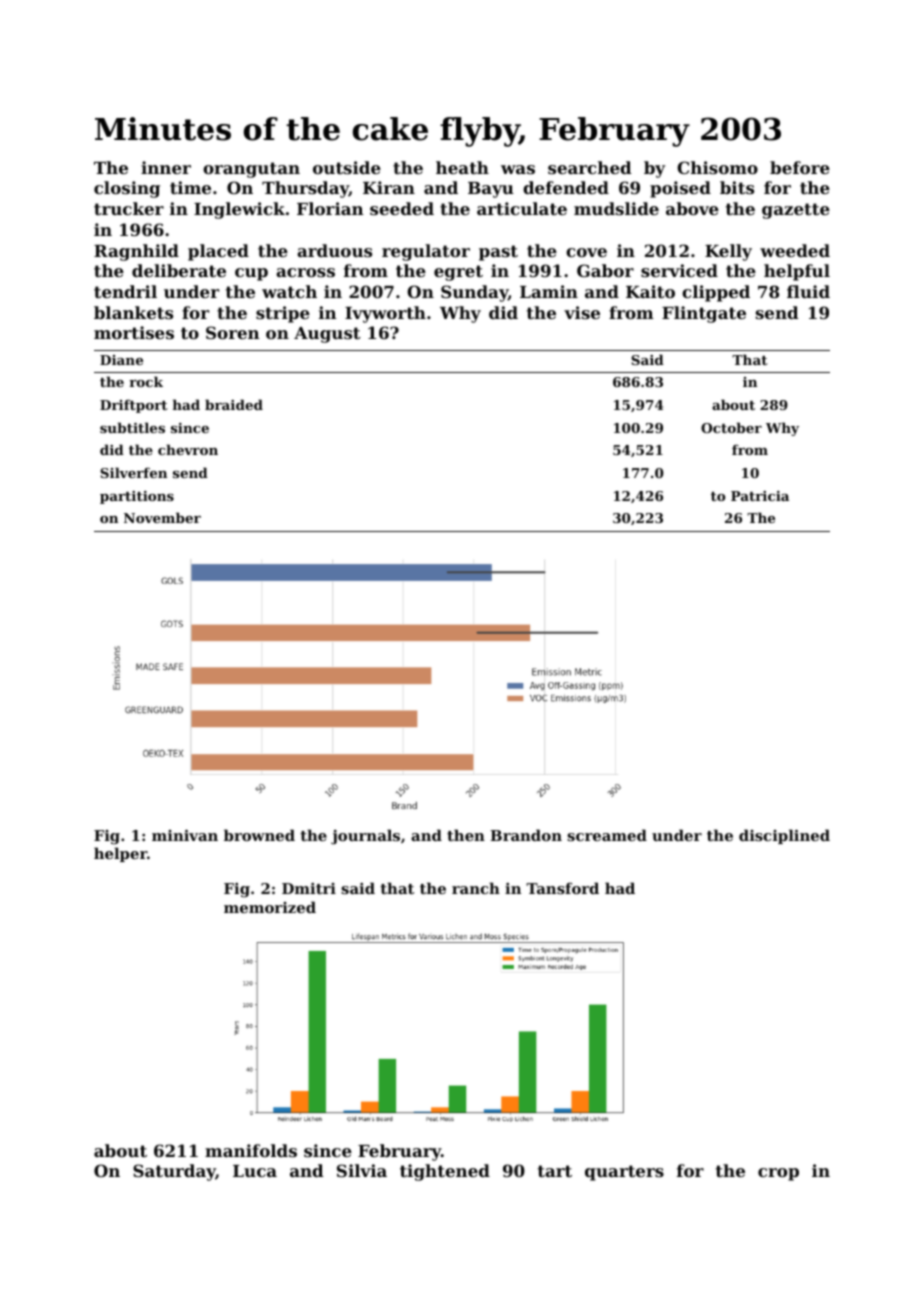 Image resolution: width=924 pixels, height=1308 pixels. I want to click on crop, so click(778, 1174).
